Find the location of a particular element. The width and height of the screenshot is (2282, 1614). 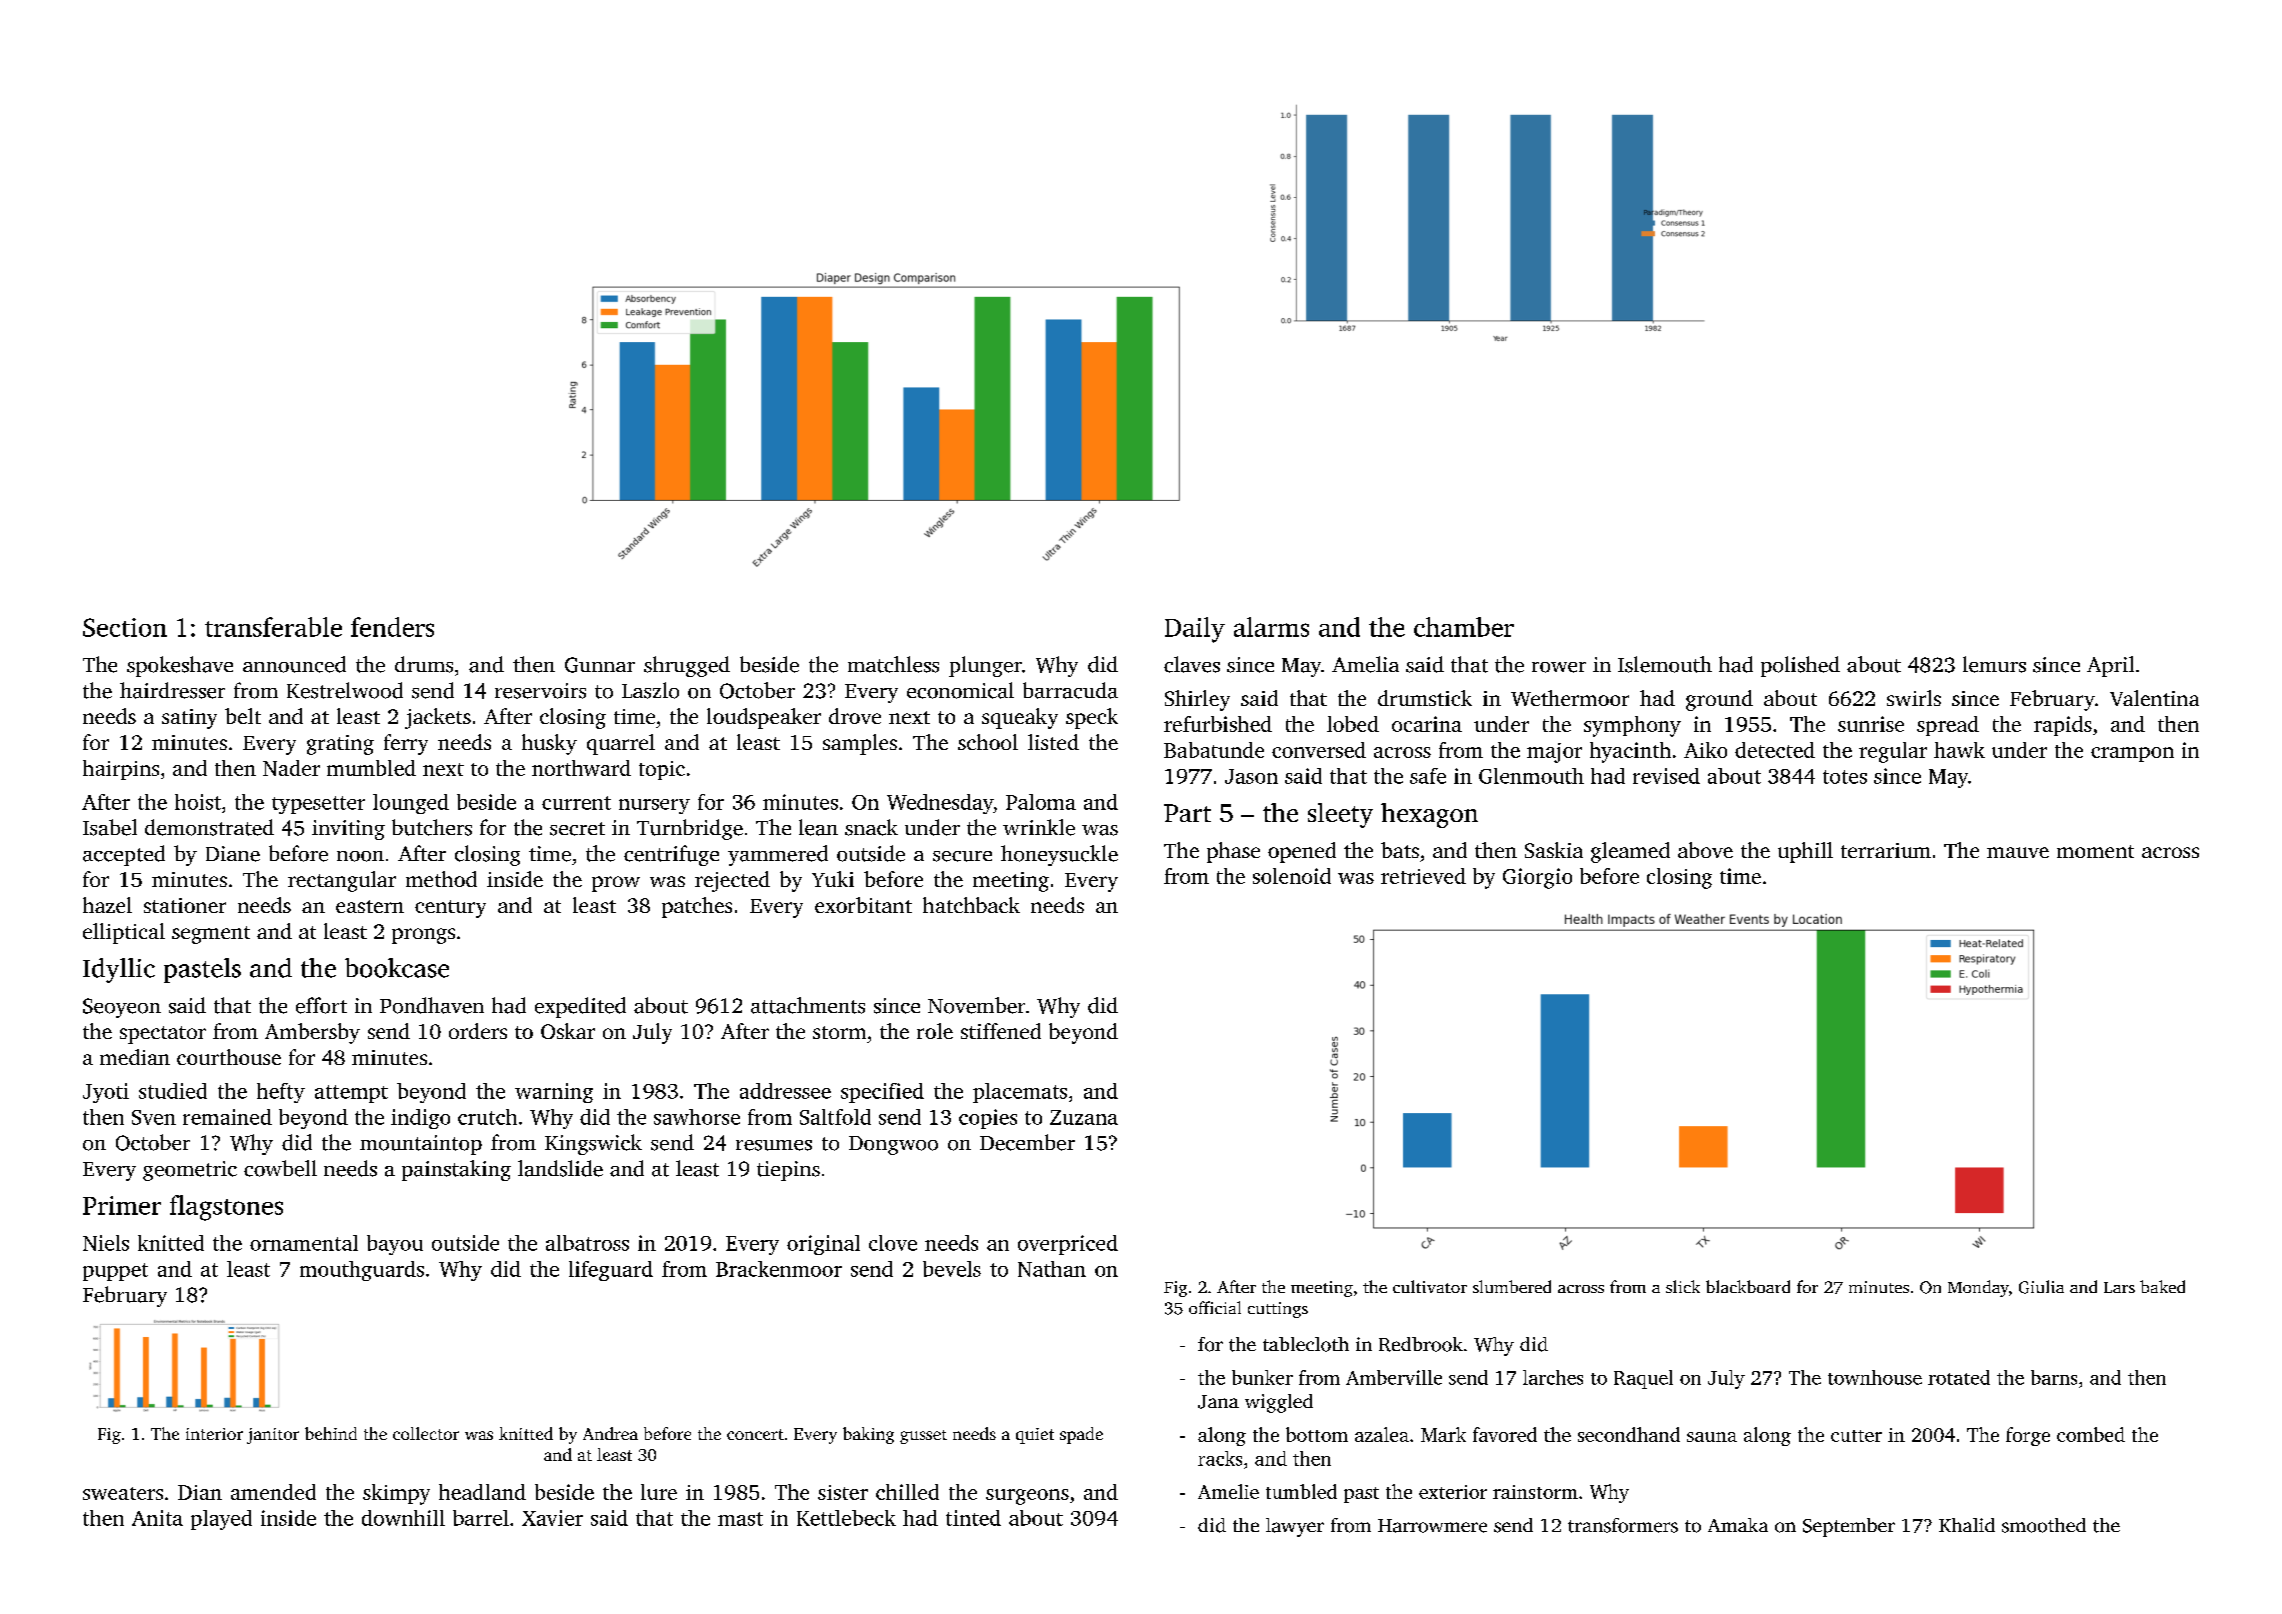

secure is located at coordinates (962, 856).
